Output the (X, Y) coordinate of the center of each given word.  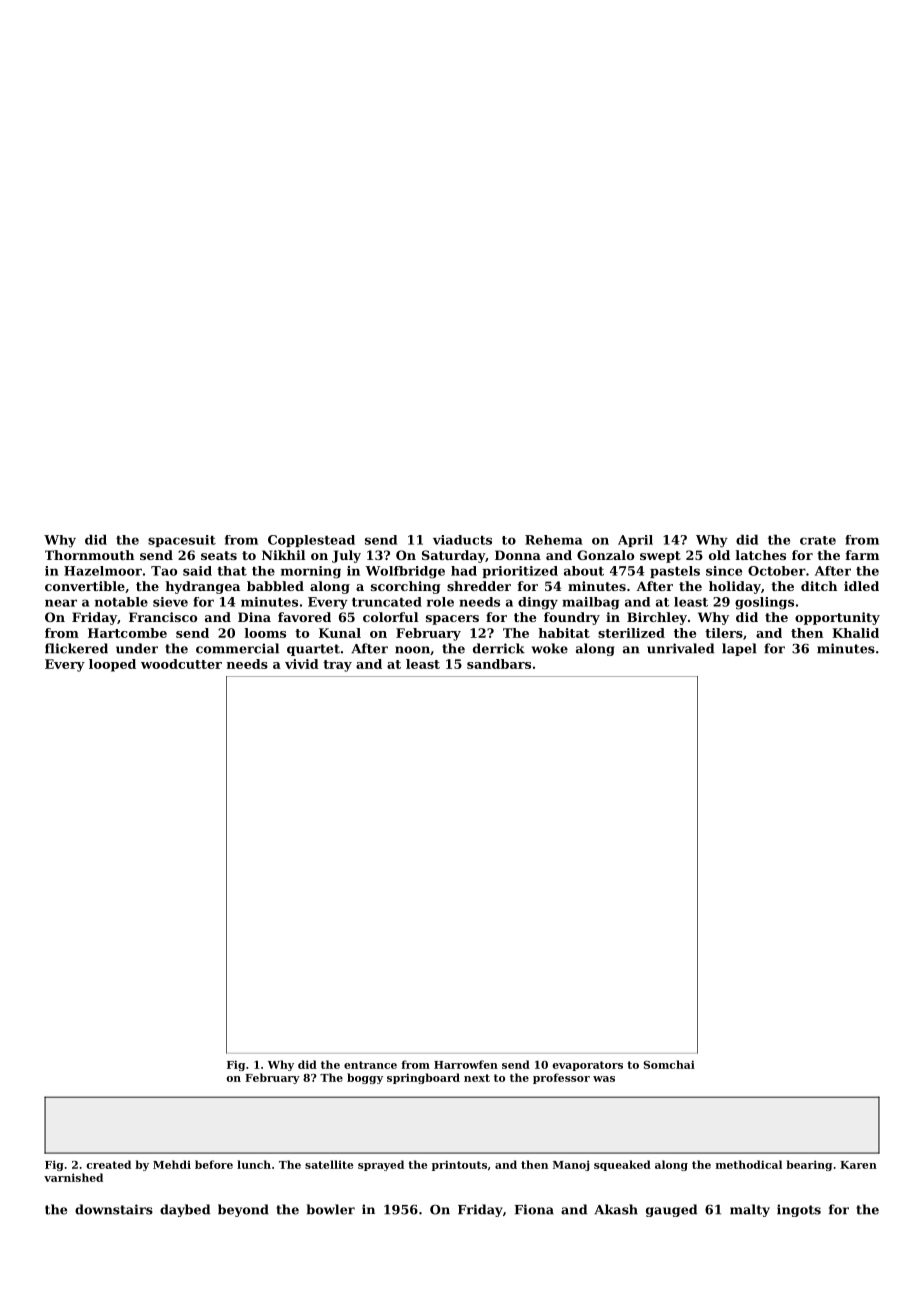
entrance (370, 1065)
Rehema (554, 540)
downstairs (114, 1209)
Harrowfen (466, 1064)
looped (112, 665)
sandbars (499, 664)
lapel (739, 649)
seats (219, 555)
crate (818, 540)
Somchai (669, 1064)
